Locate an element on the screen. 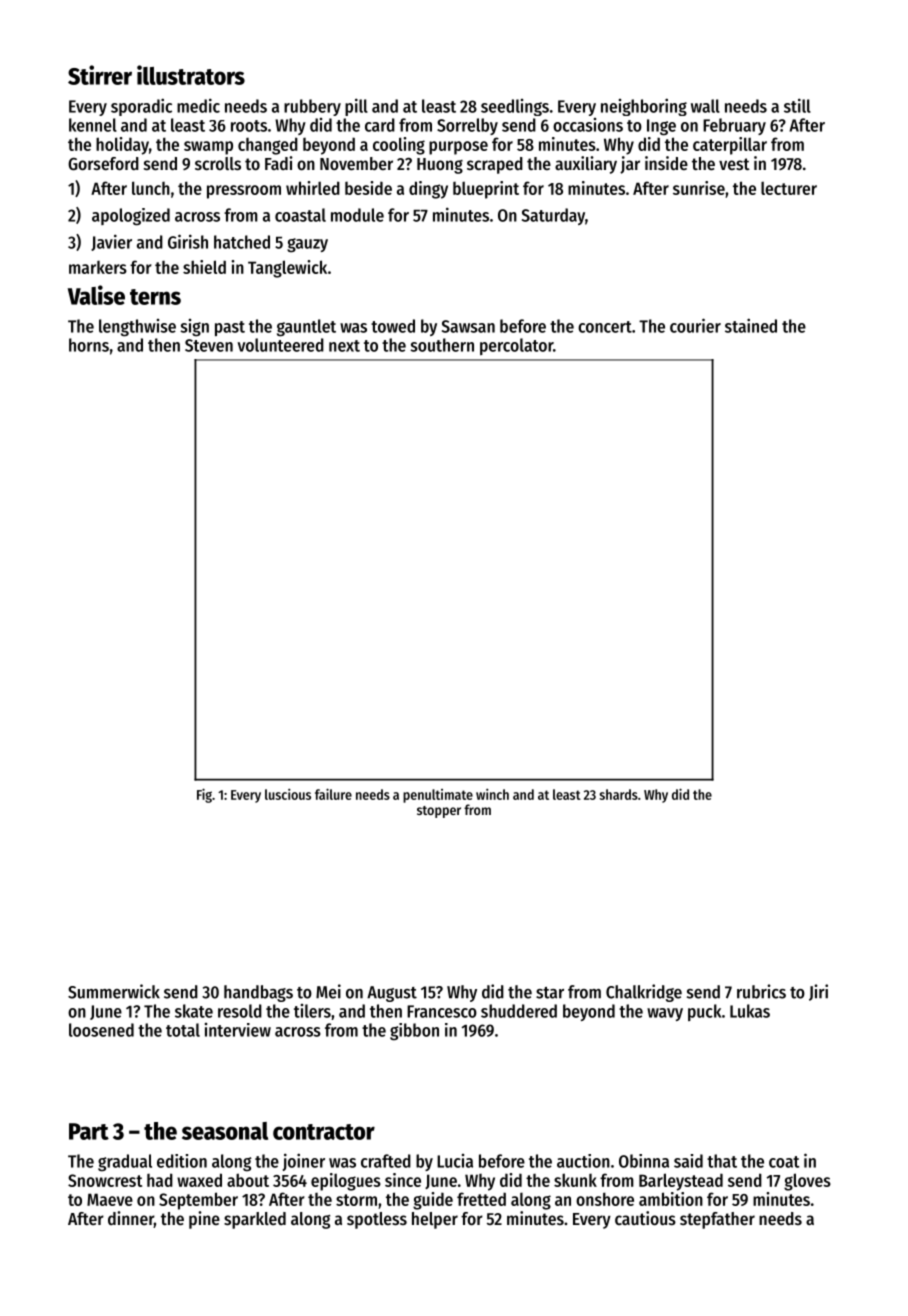 The height and width of the screenshot is (1316, 908). sporadic is located at coordinates (141, 107).
